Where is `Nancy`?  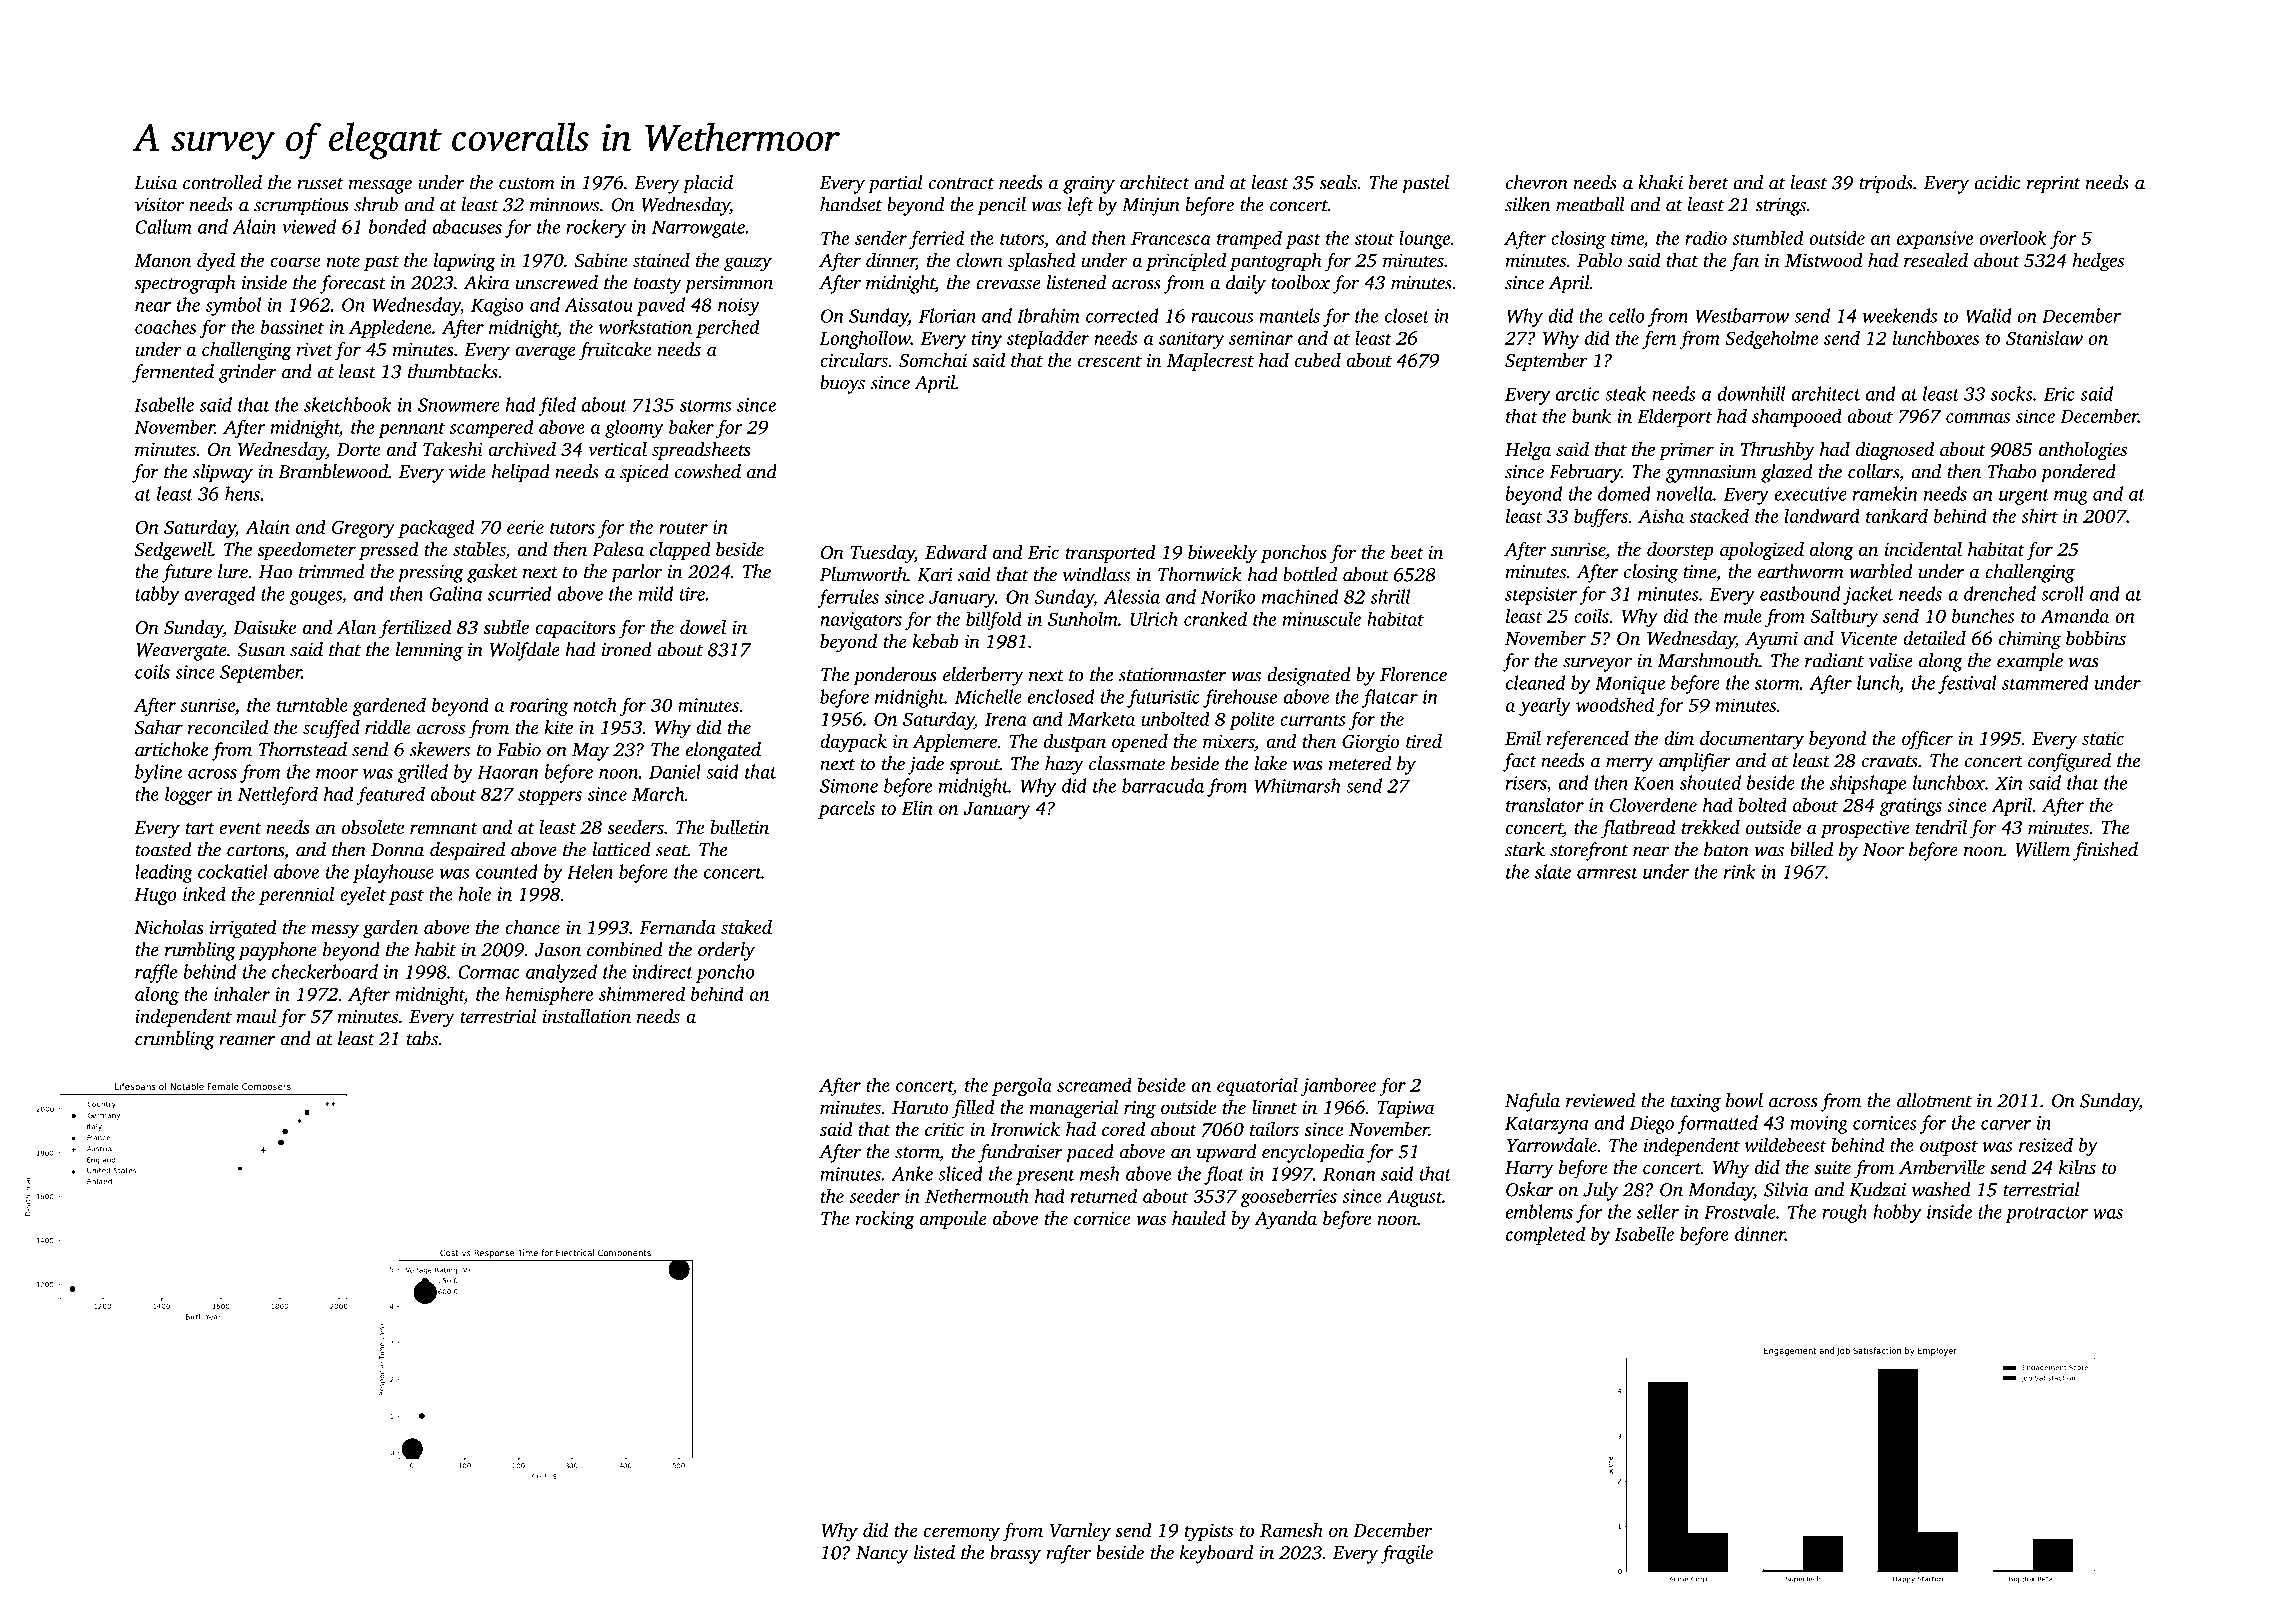
Nancy is located at coordinates (882, 1555).
